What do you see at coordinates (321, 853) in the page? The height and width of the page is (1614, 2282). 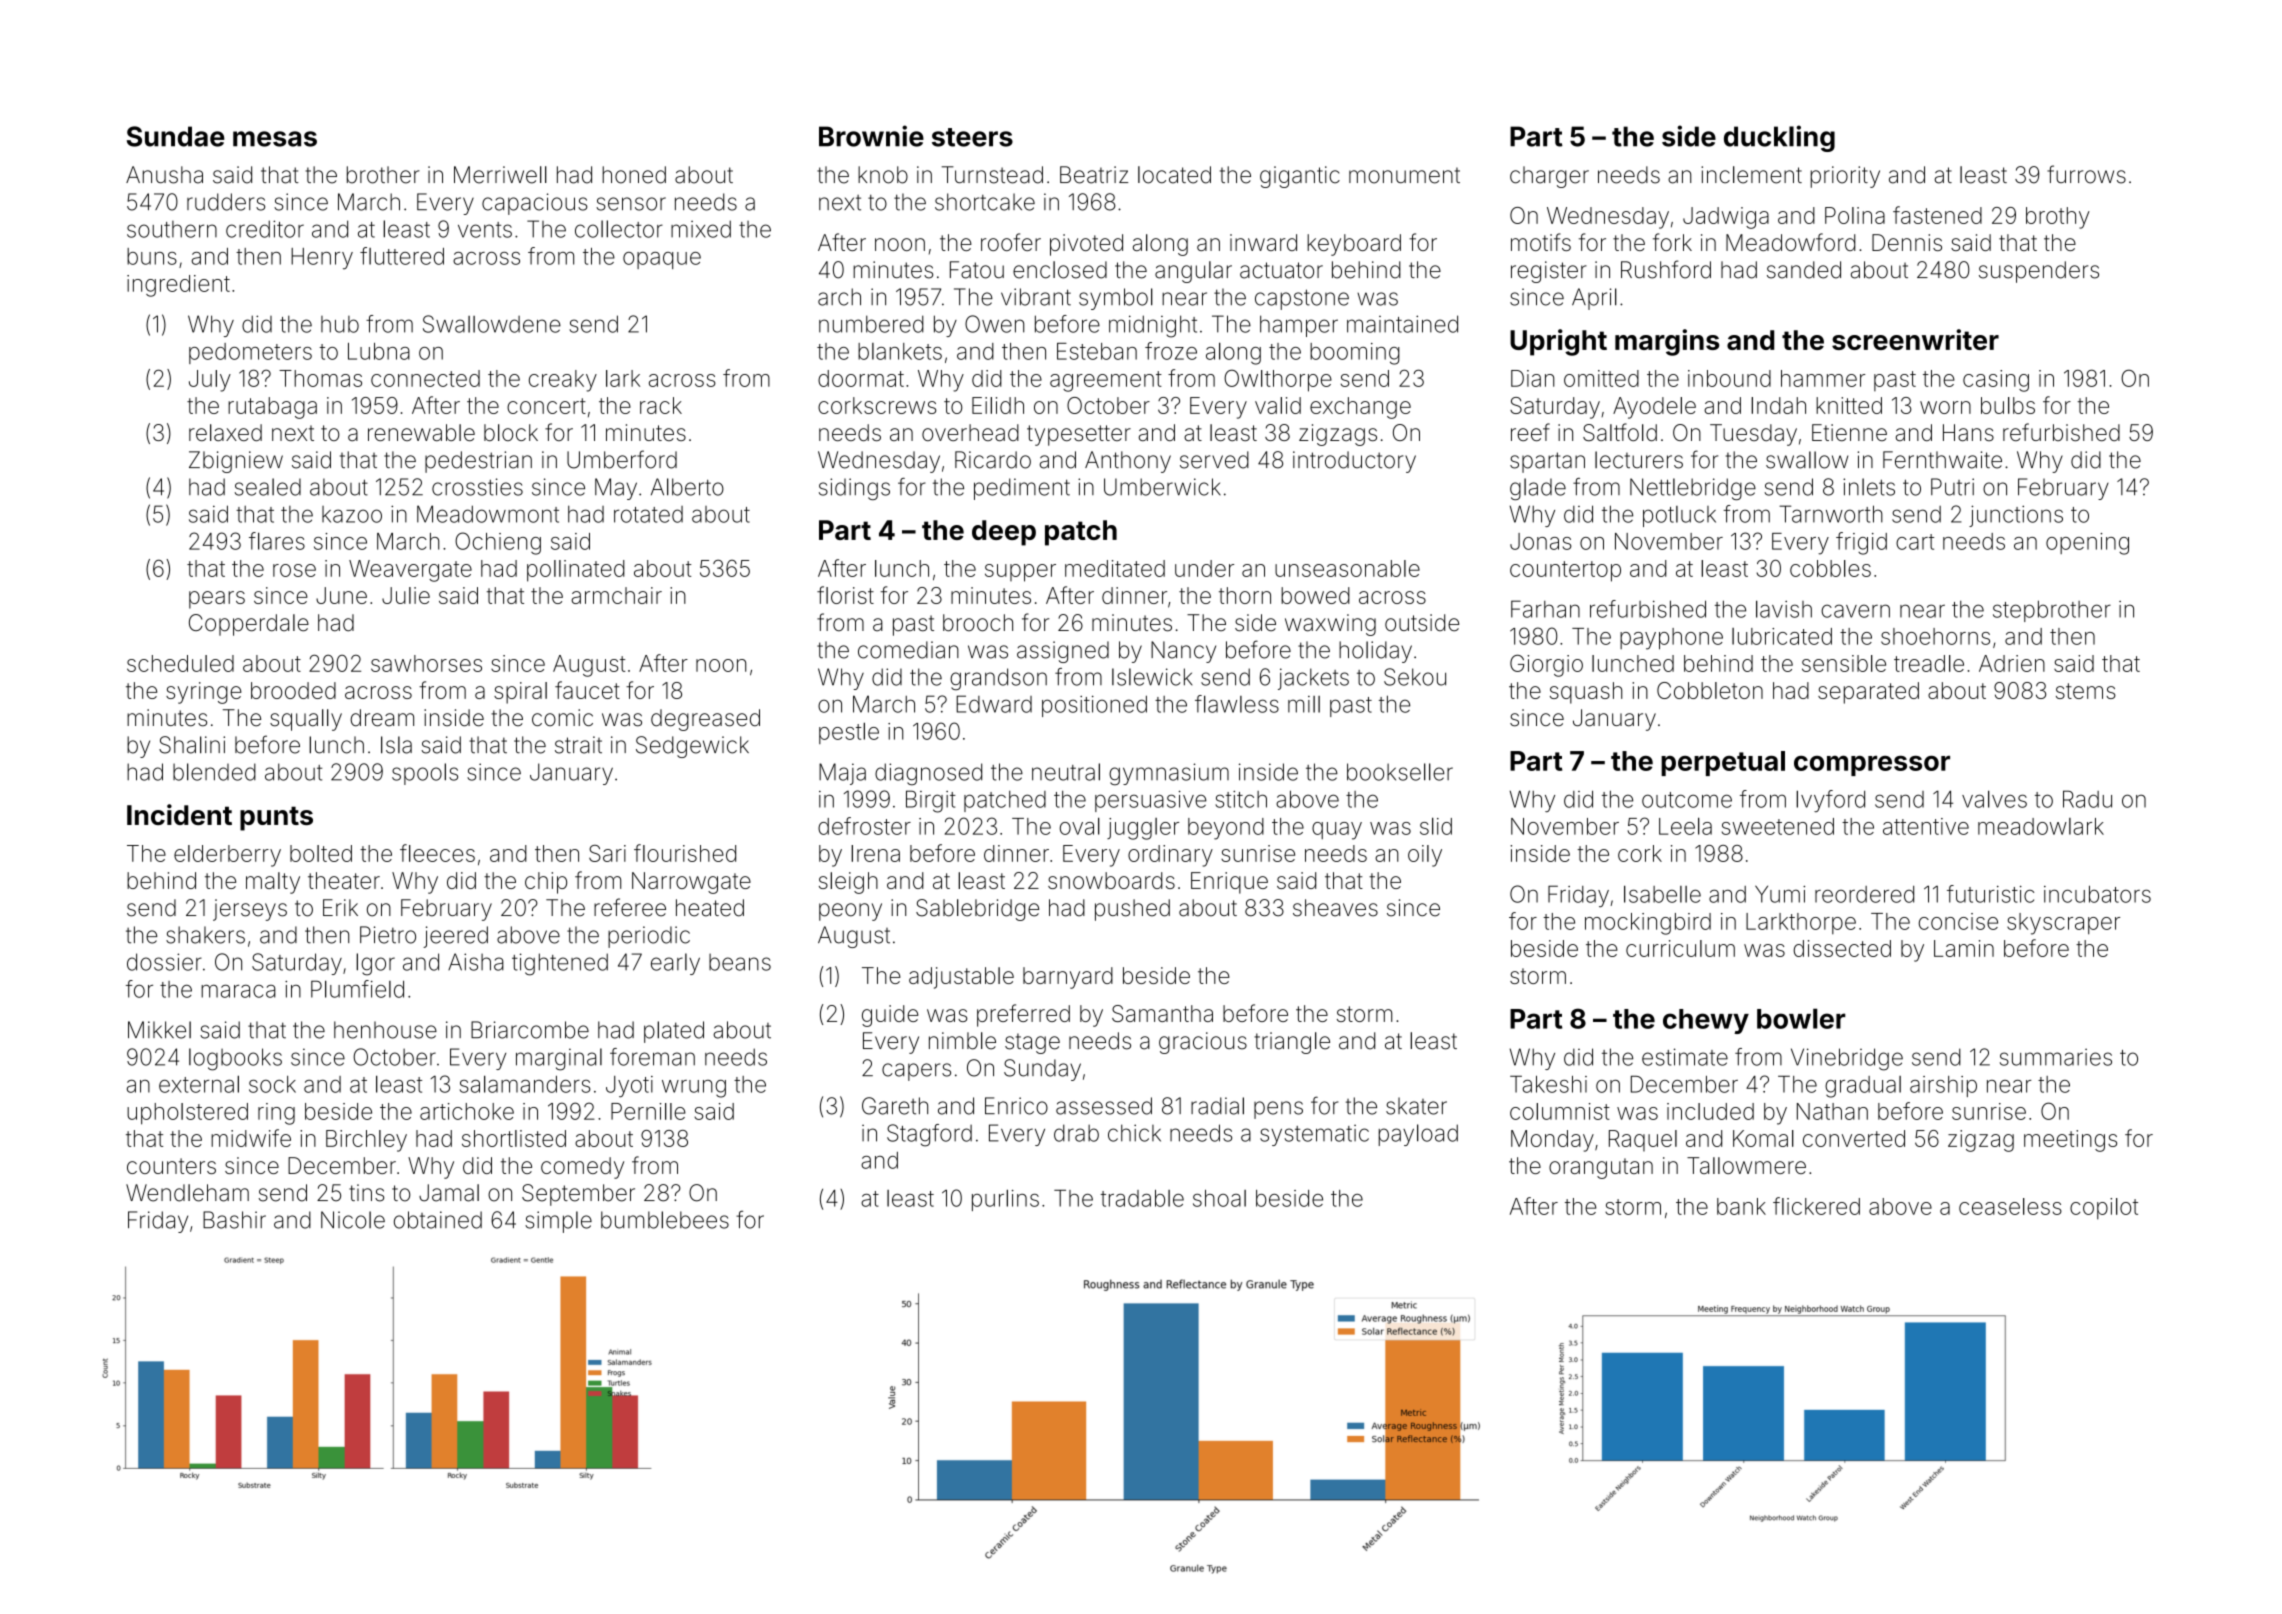 I see `bolted` at bounding box center [321, 853].
